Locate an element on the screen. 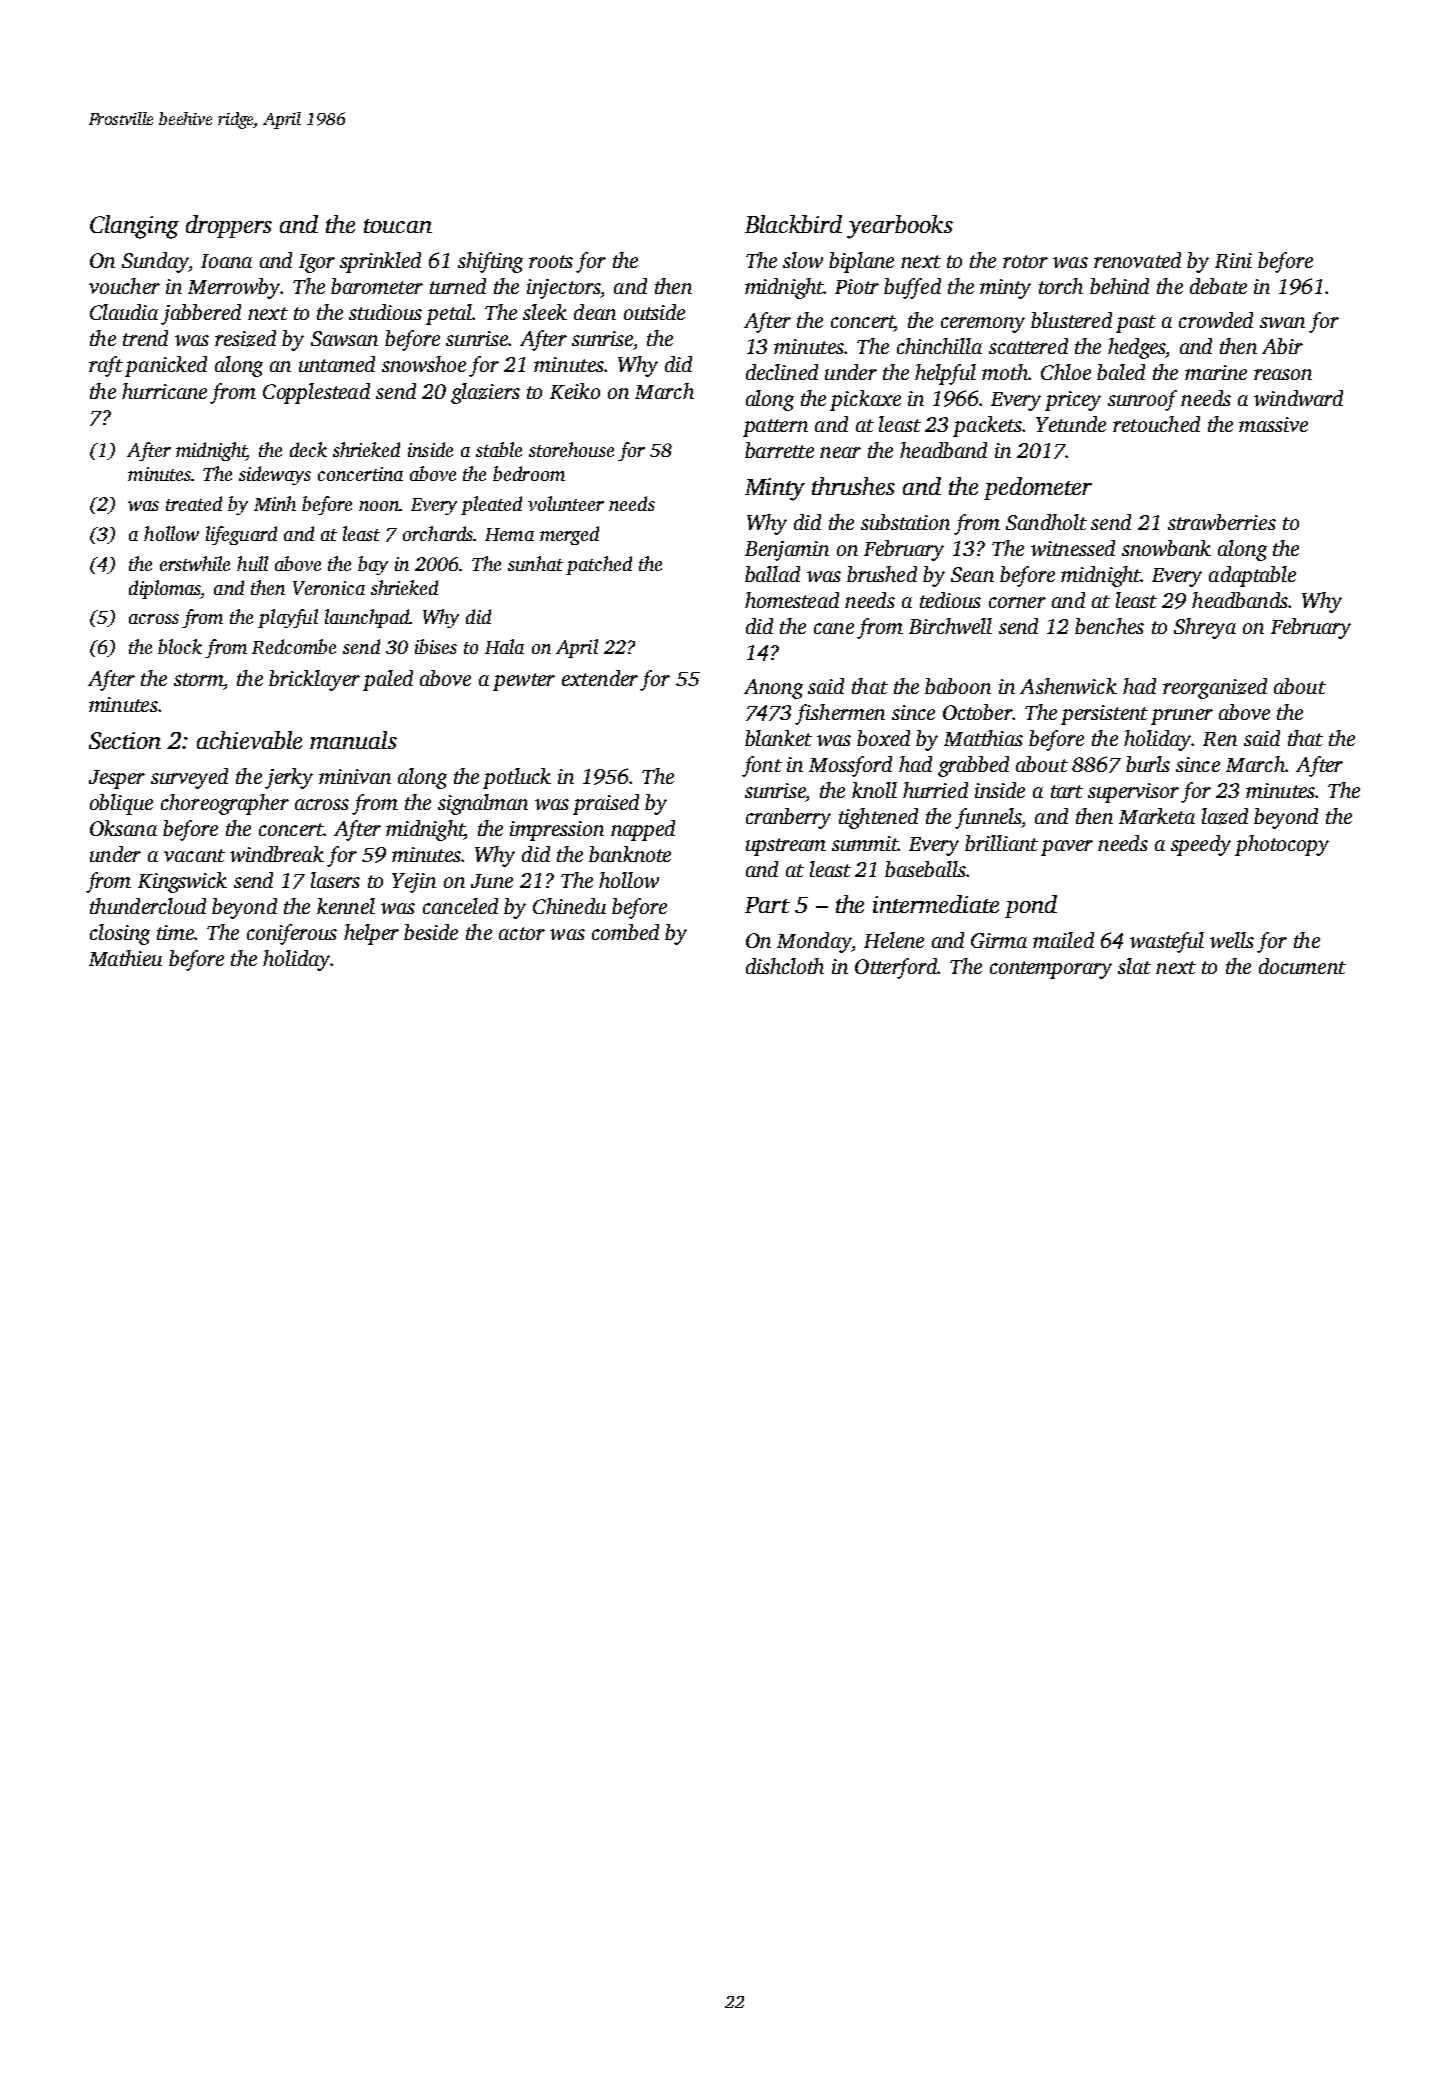 This screenshot has width=1450, height=2100. Mathieu is located at coordinates (125, 958).
